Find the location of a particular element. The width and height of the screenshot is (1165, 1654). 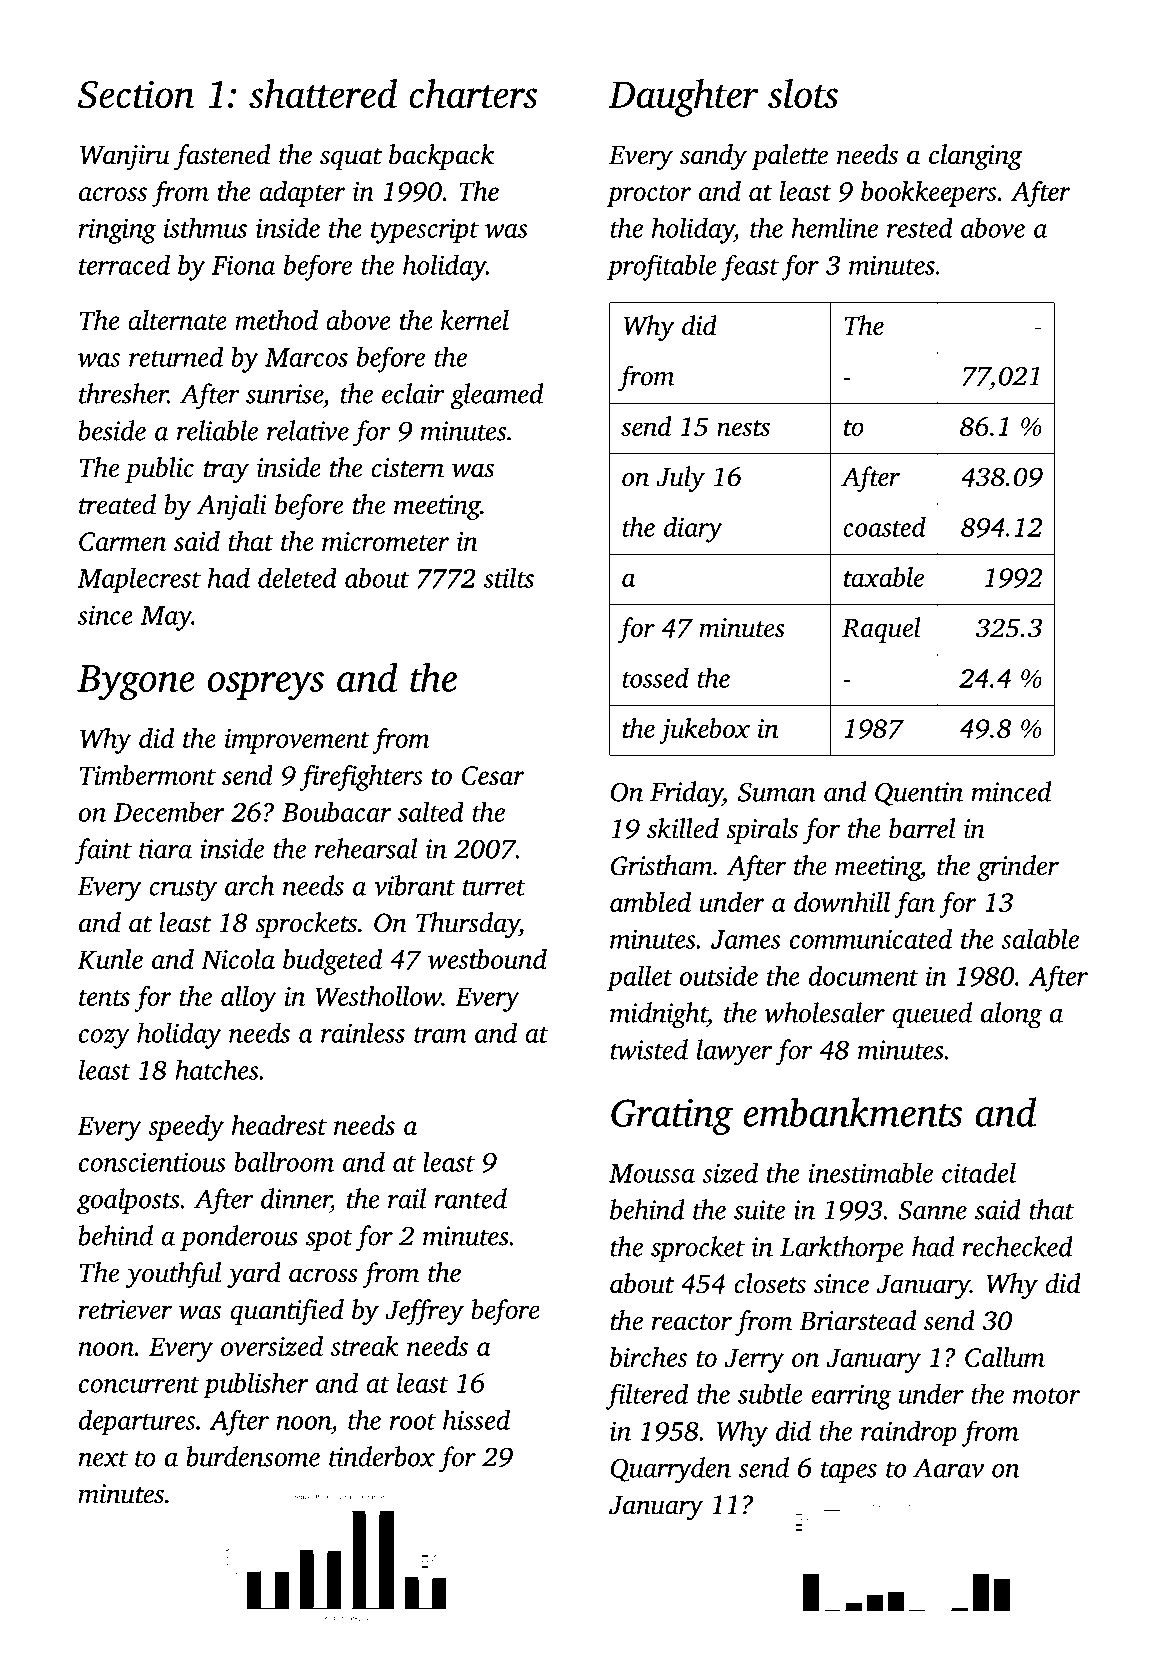

gleamed is located at coordinates (496, 396).
